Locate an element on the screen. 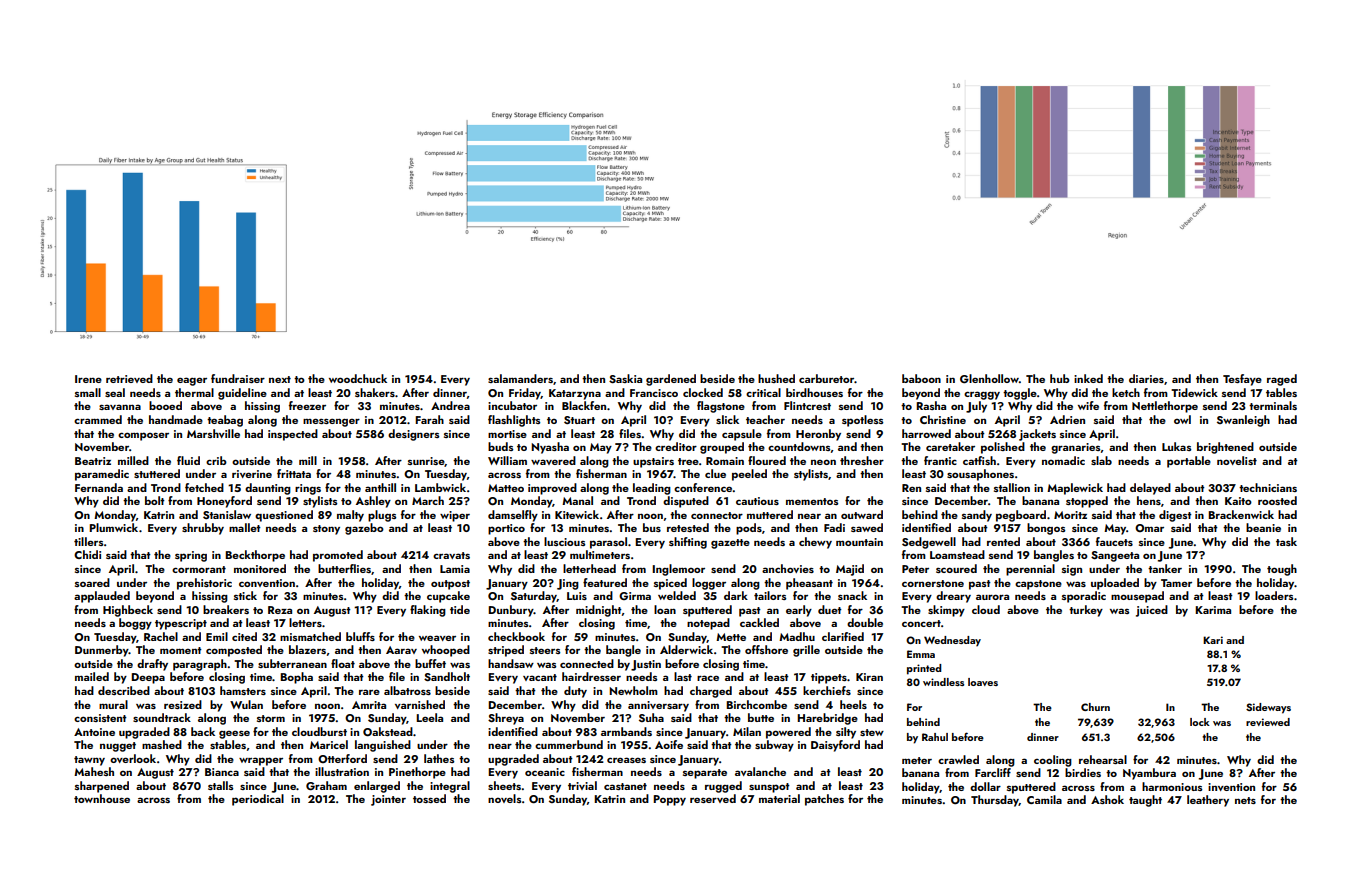 The width and height of the screenshot is (1372, 887). Poppy is located at coordinates (669, 800).
